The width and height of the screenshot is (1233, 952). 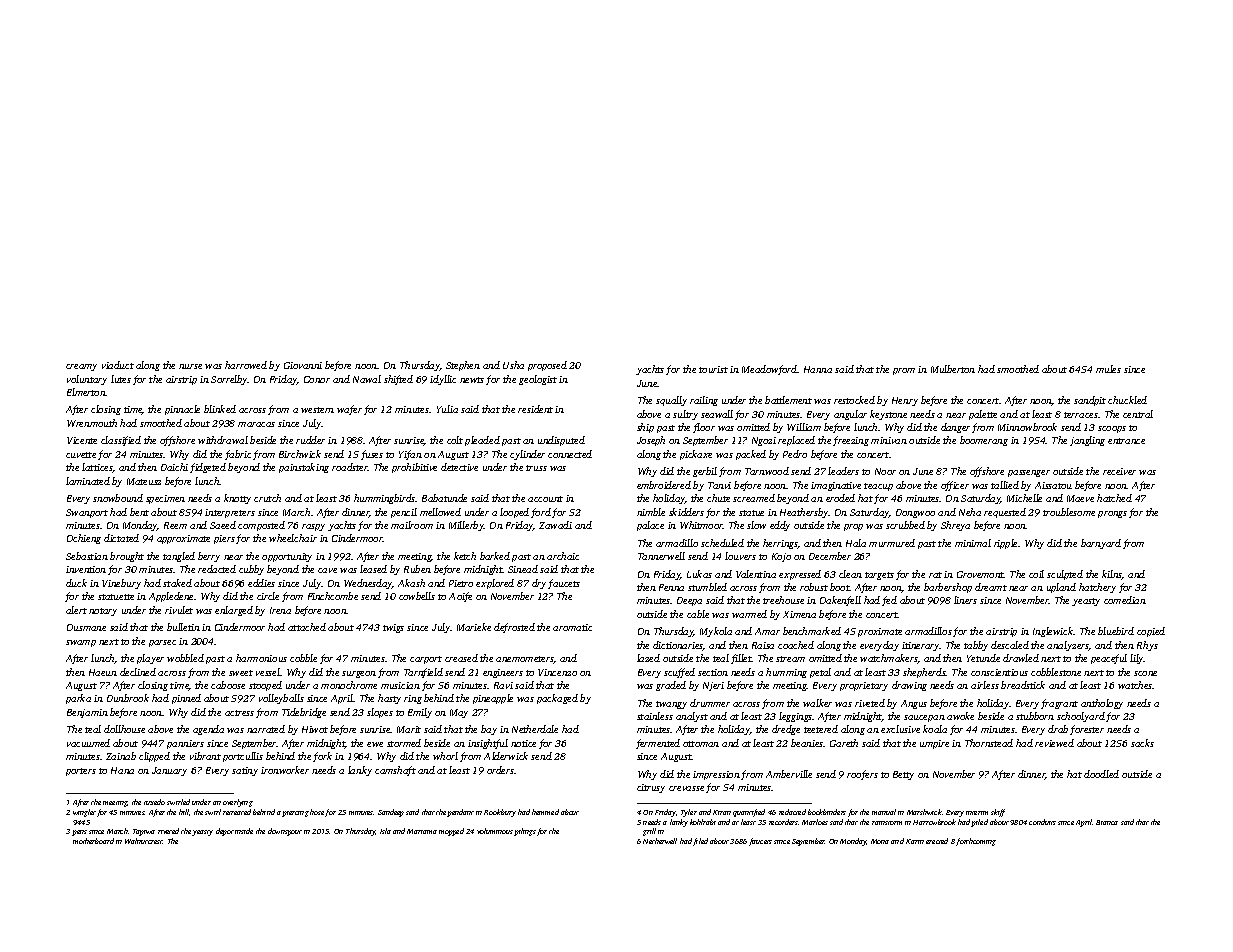 What do you see at coordinates (445, 756) in the screenshot?
I see `whorl` at bounding box center [445, 756].
